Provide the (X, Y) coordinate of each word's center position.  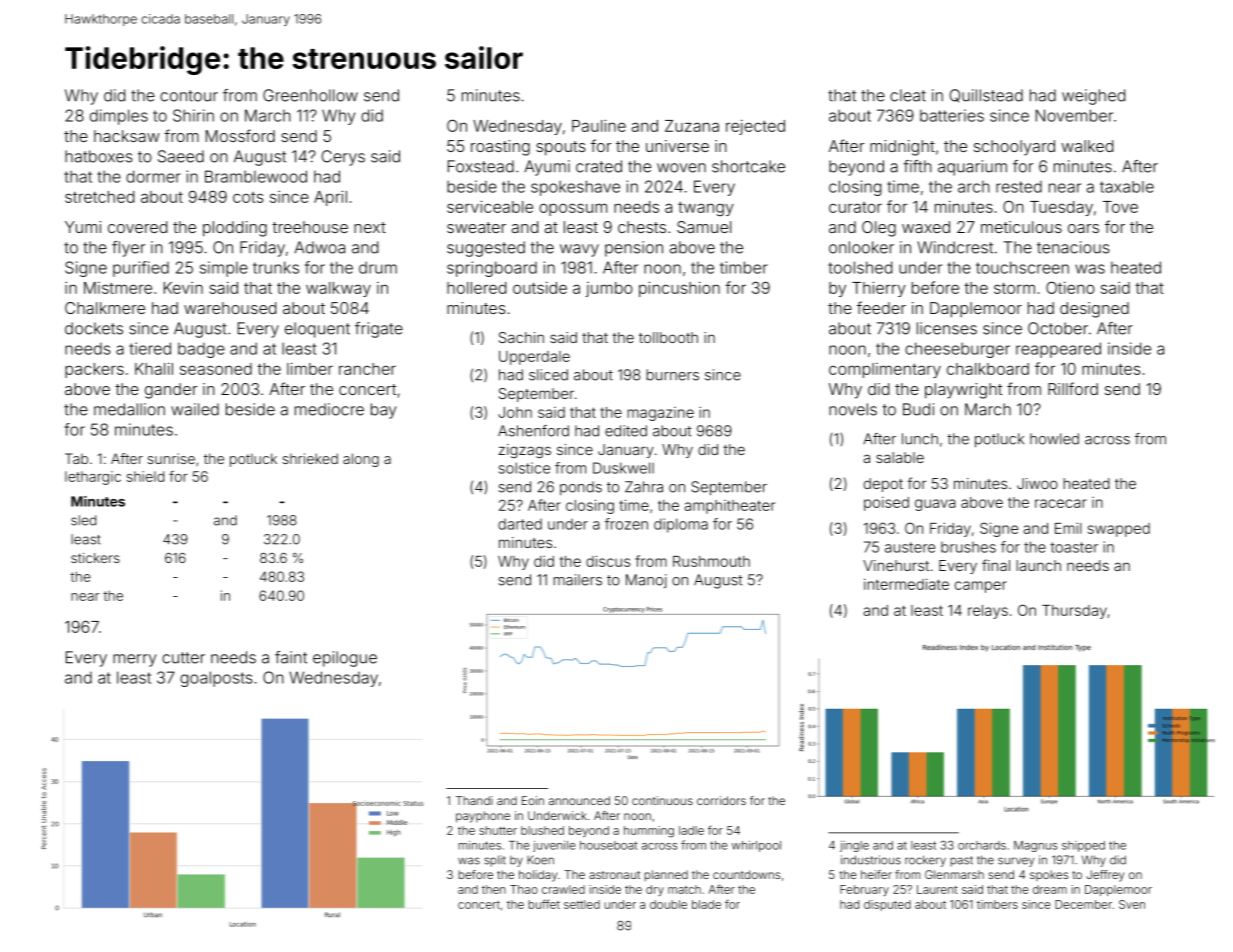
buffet (544, 904)
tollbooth (668, 337)
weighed (1093, 97)
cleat (908, 95)
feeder (881, 307)
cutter (183, 658)
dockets (94, 328)
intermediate (906, 584)
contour (189, 96)
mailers (577, 580)
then (494, 889)
